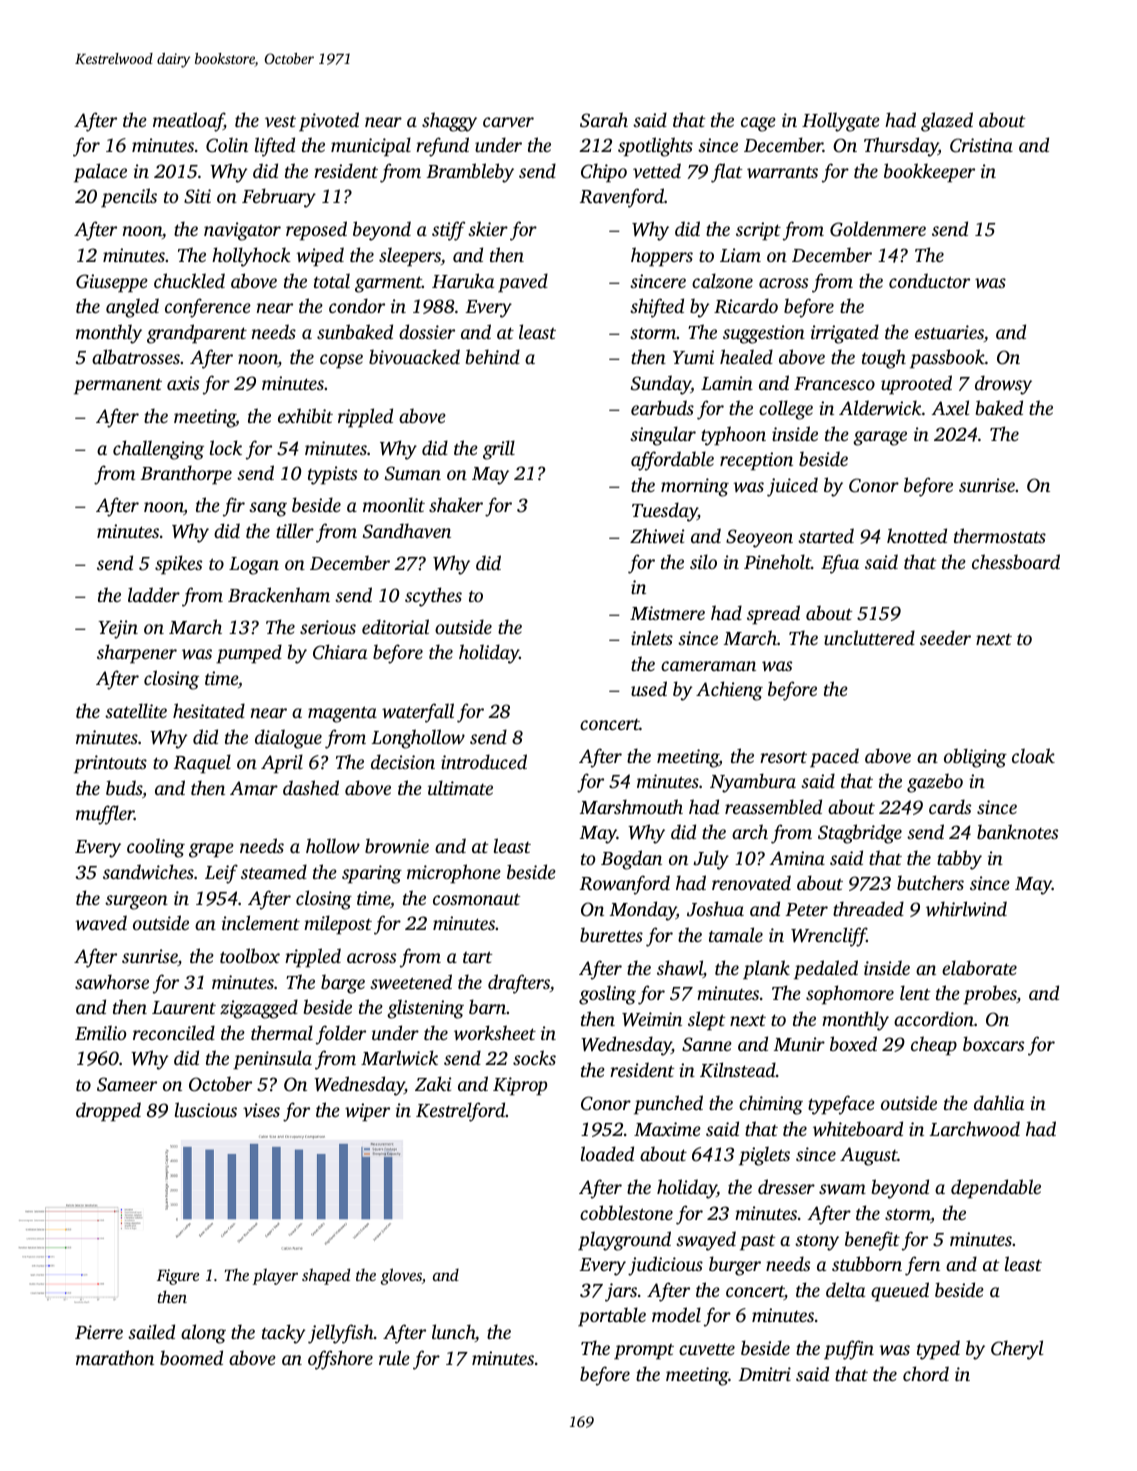  What do you see at coordinates (254, 788) in the screenshot?
I see `Amar` at bounding box center [254, 788].
